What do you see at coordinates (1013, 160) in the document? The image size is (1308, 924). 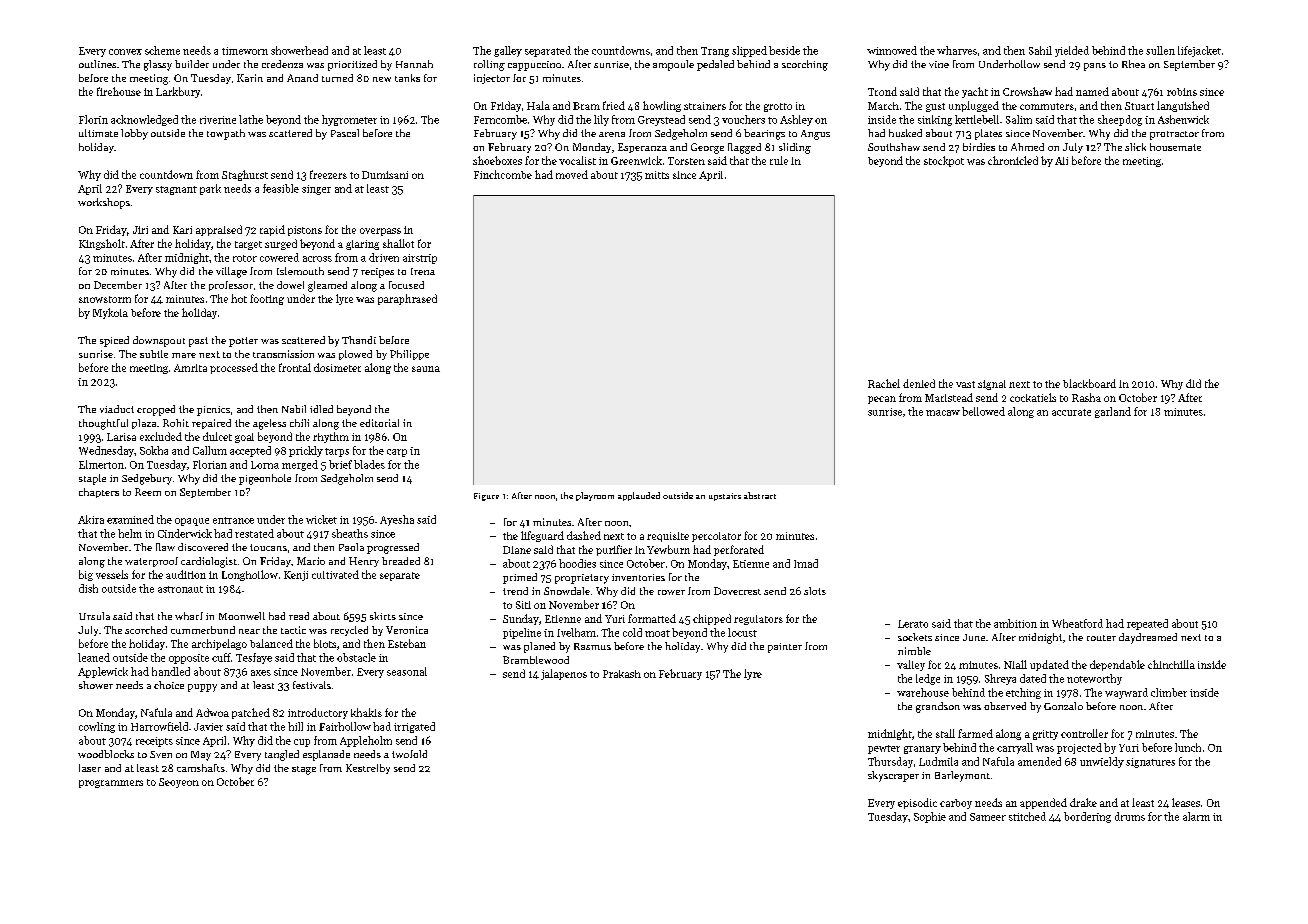 I see `chronicled` at bounding box center [1013, 160].
